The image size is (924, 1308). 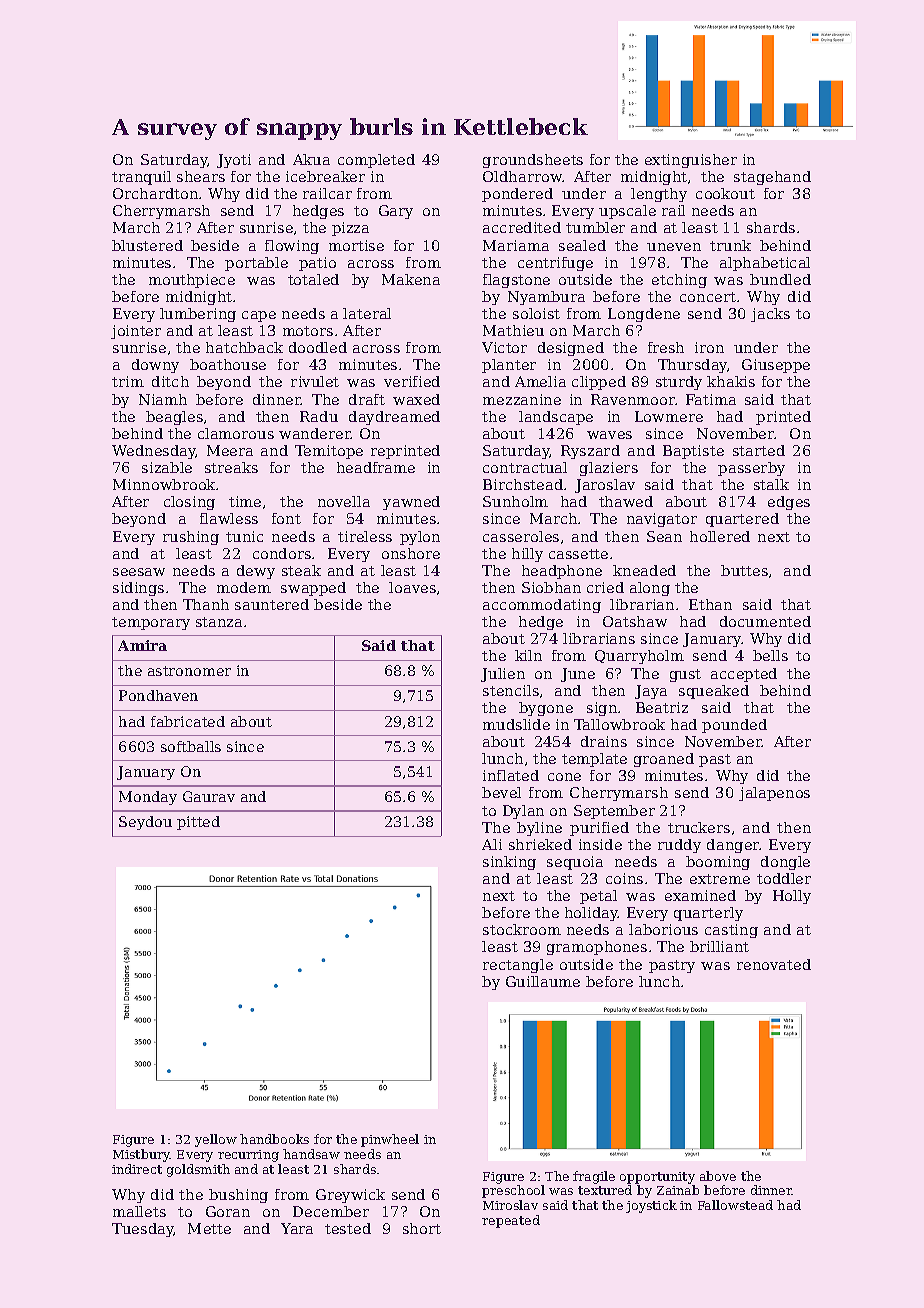 I want to click on yellow, so click(x=216, y=1140).
